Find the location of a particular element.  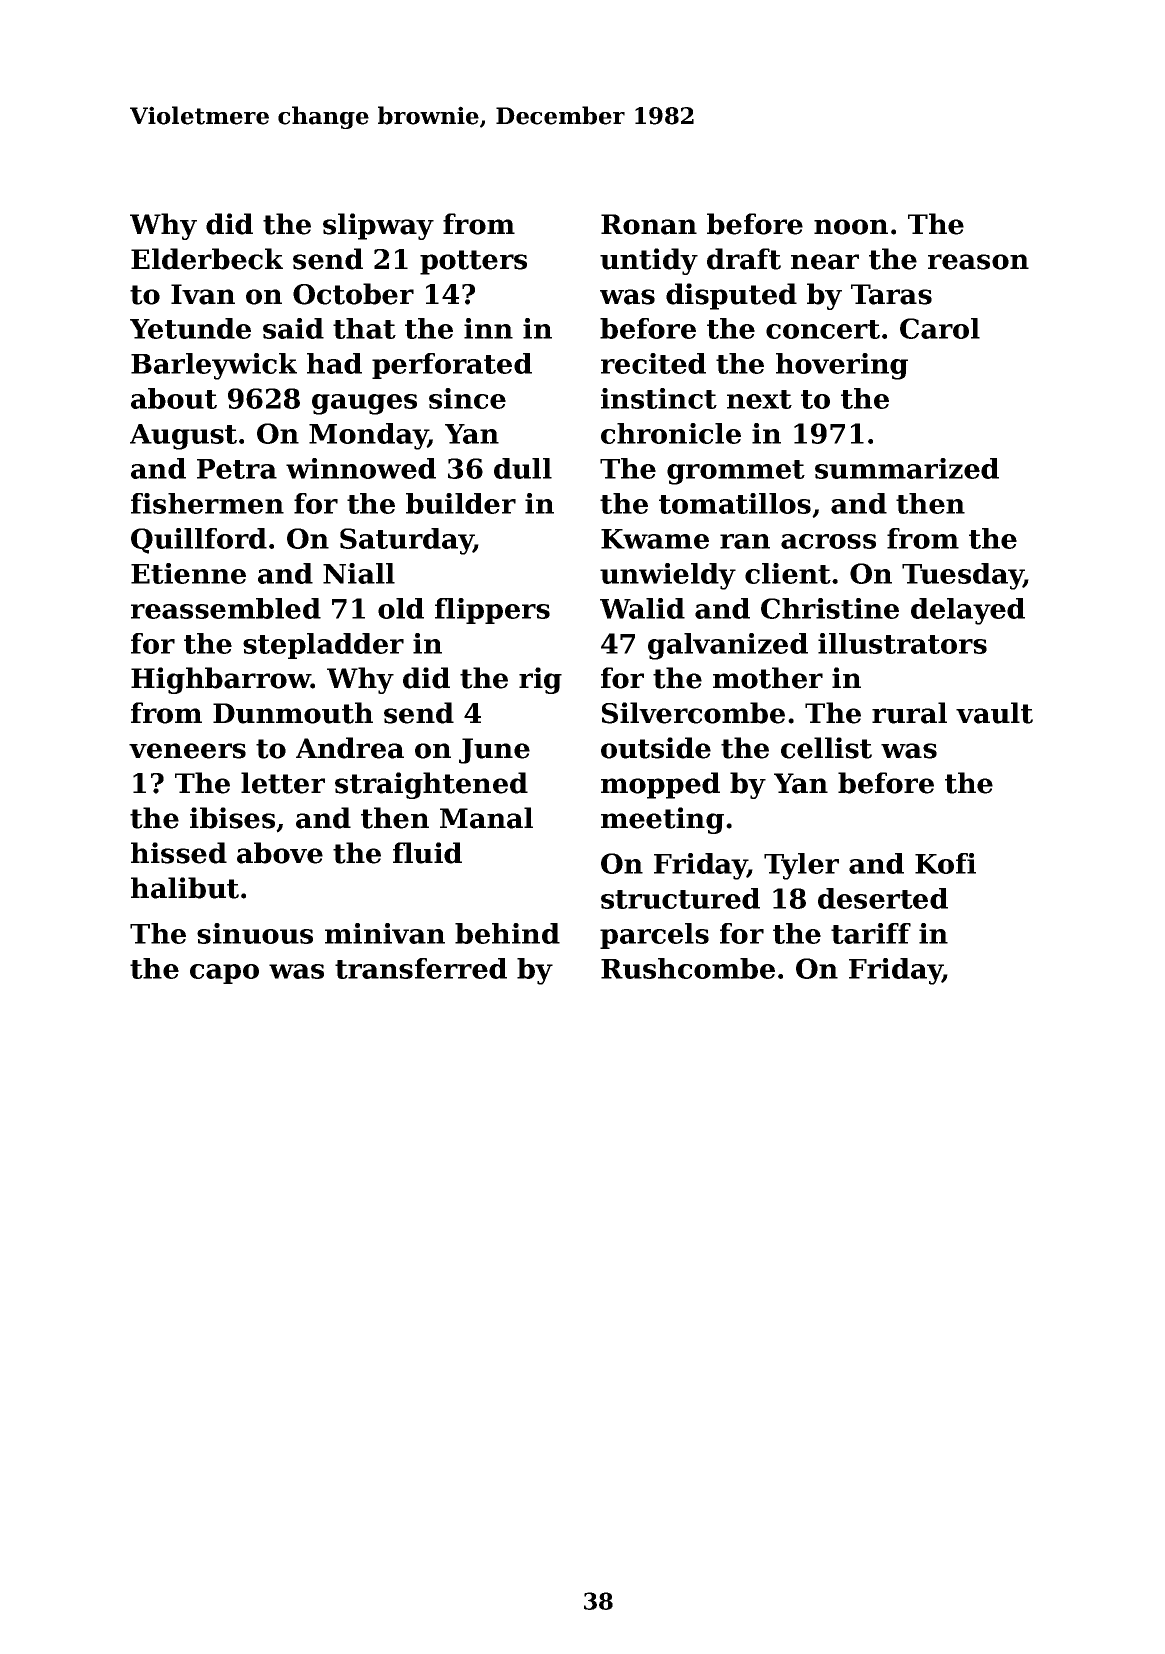

potters is located at coordinates (473, 262).
